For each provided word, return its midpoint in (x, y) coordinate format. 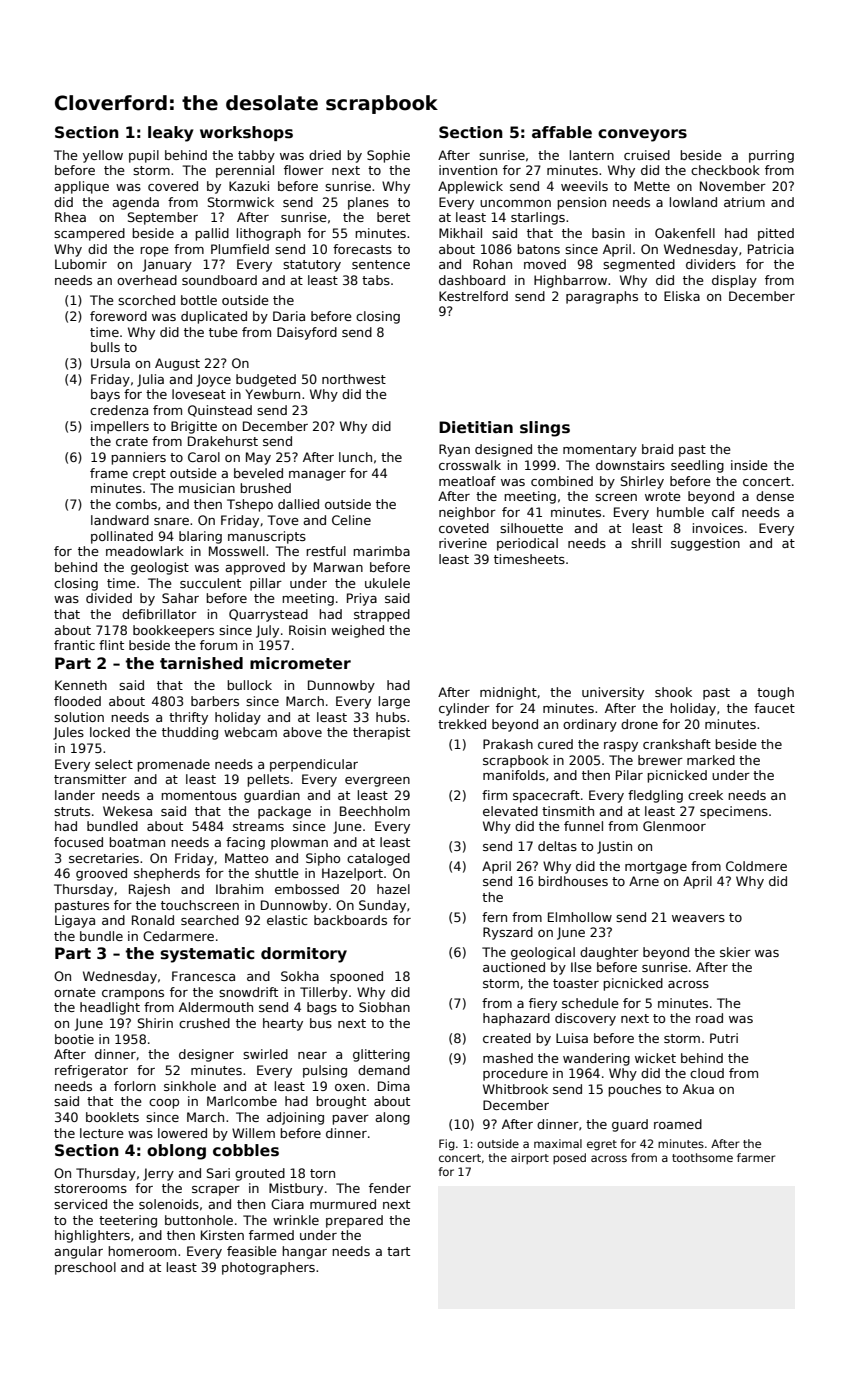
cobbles (246, 1150)
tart (398, 1251)
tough (775, 693)
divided (109, 598)
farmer (756, 1157)
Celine (351, 520)
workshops (246, 133)
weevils (584, 186)
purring (771, 156)
